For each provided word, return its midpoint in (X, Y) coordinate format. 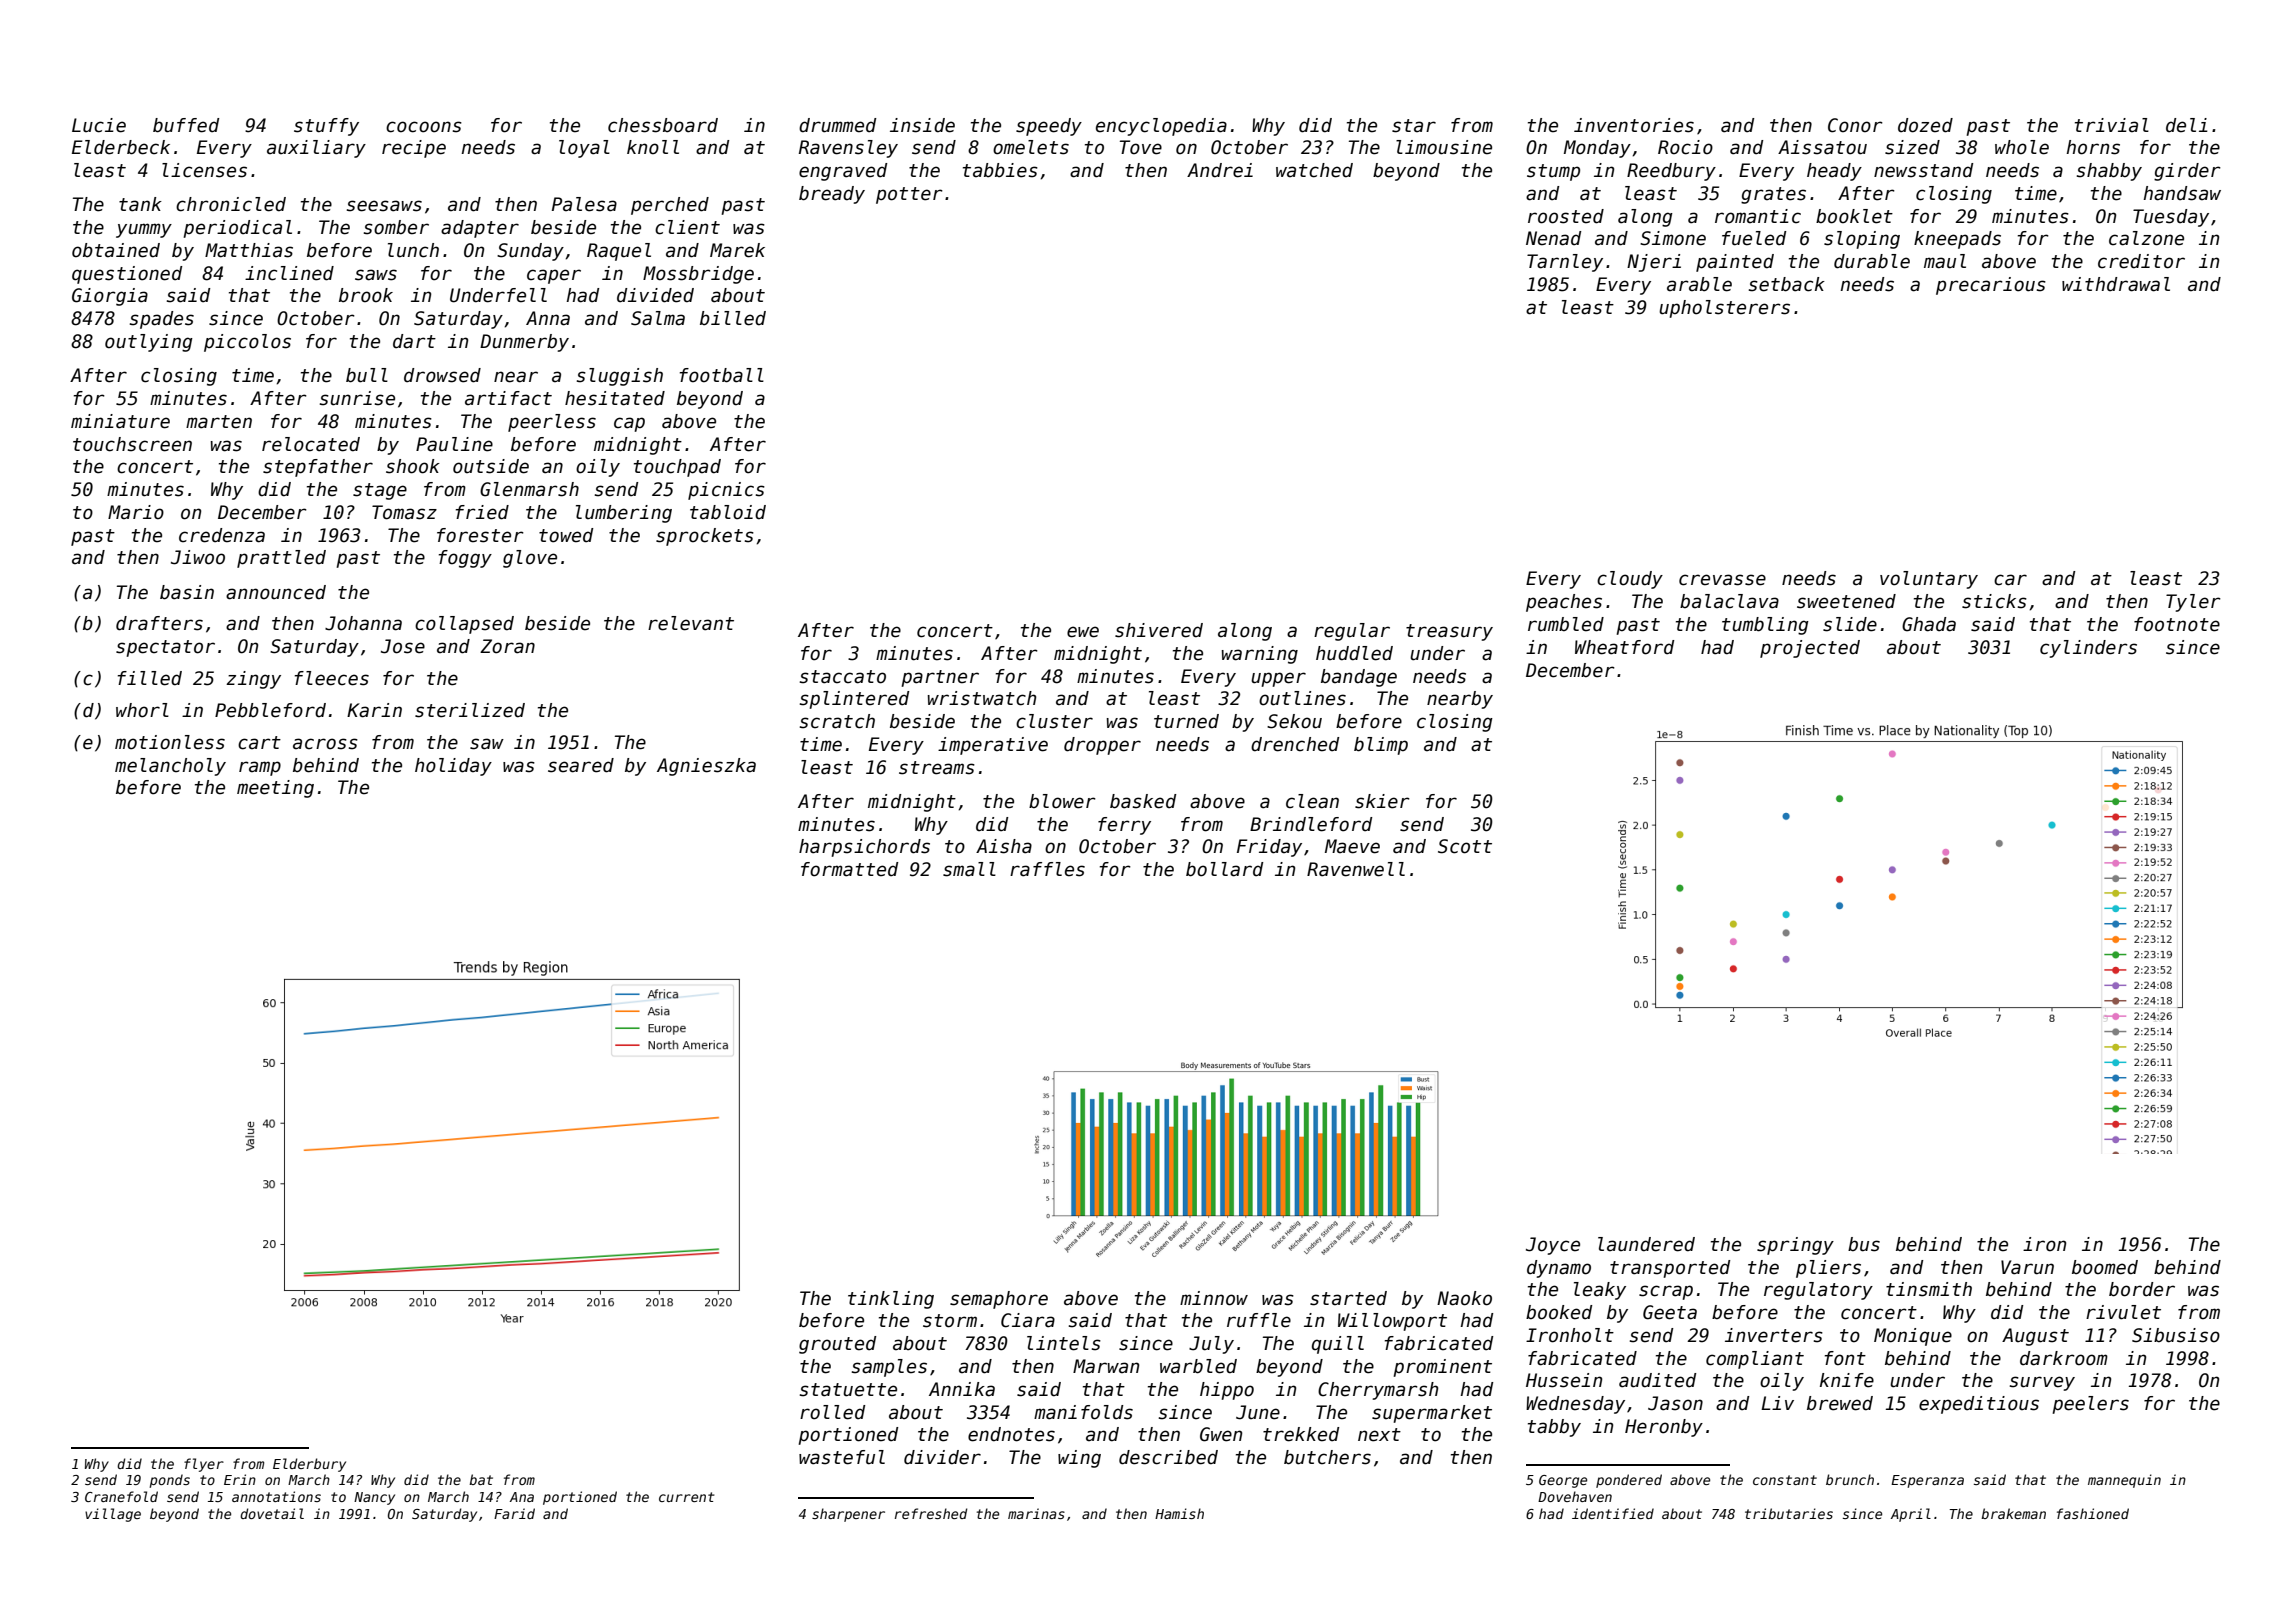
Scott (1465, 846)
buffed (186, 125)
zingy (253, 680)
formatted (849, 869)
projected (1810, 649)
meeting (275, 789)
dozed (1925, 125)
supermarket (1432, 1414)
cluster (1054, 721)
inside (922, 125)
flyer (204, 1465)
